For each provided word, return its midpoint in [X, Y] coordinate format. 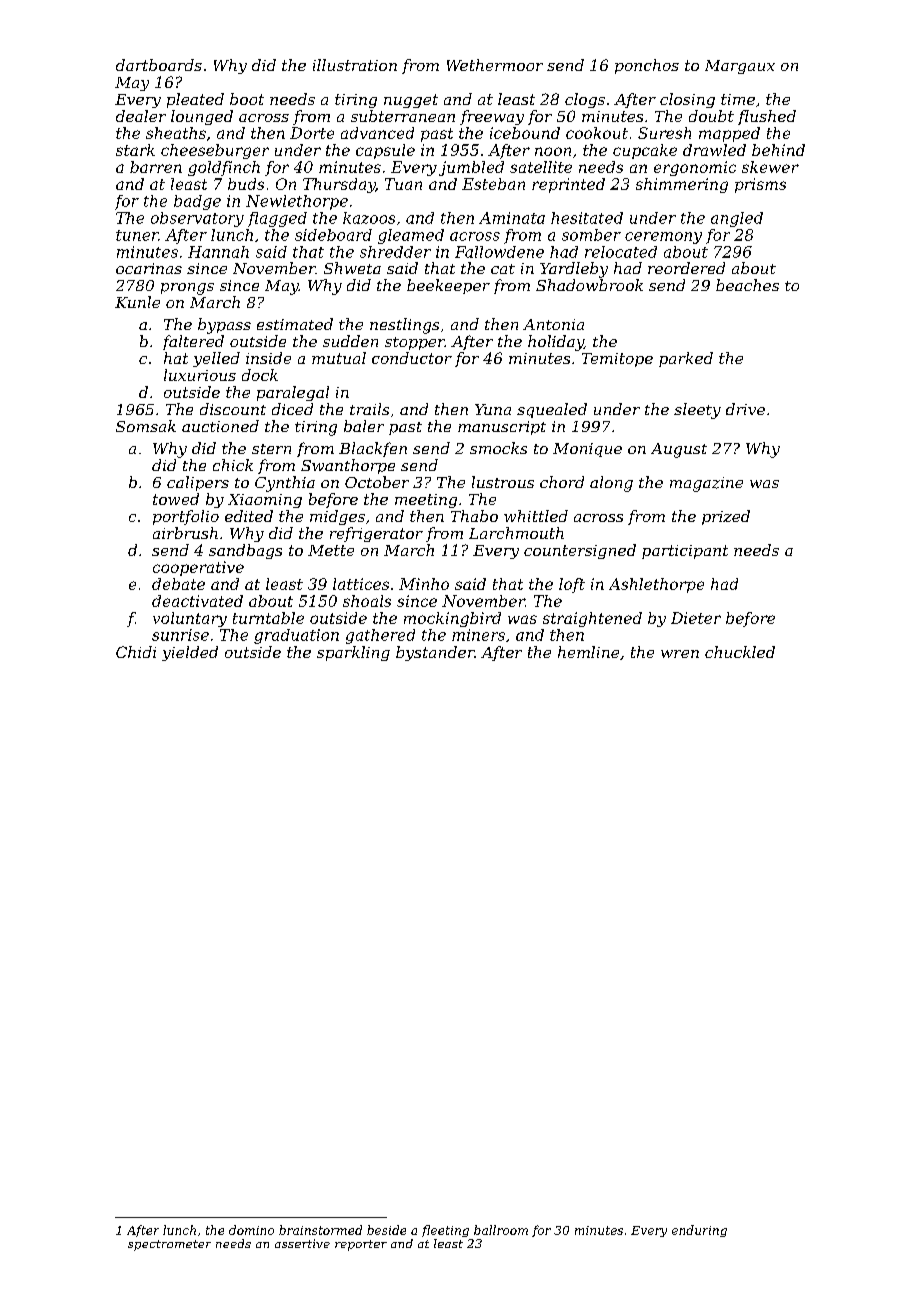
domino [251, 1230]
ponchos [647, 66]
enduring [699, 1231]
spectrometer [169, 1245]
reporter [361, 1245]
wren [680, 654]
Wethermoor [495, 65]
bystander [435, 653]
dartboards [159, 65]
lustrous [503, 482]
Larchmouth [516, 533]
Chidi [136, 652]
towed [176, 499]
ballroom [501, 1230]
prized [726, 517]
